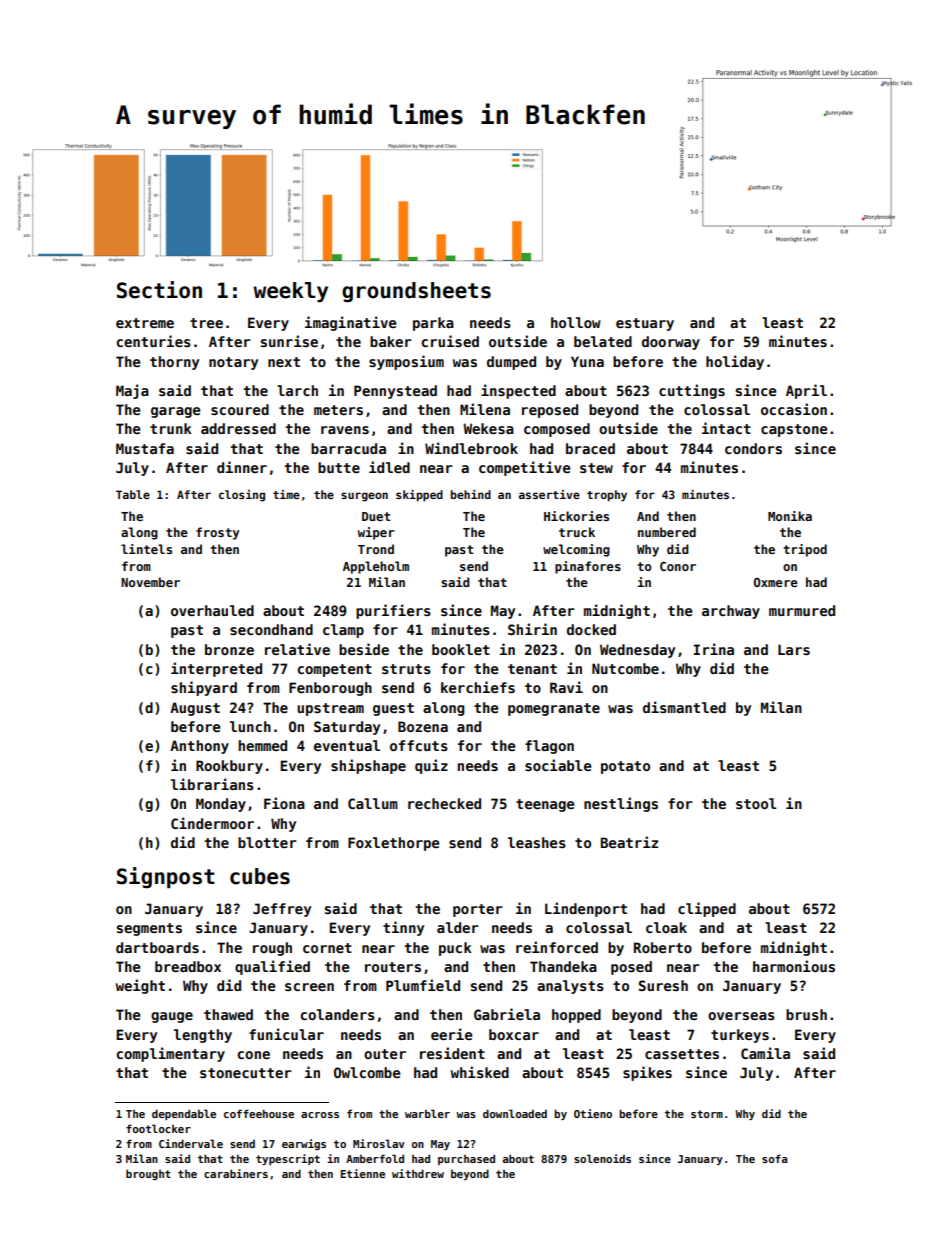 Image resolution: width=952 pixels, height=1233 pixels. I want to click on Pennystead, so click(395, 392).
